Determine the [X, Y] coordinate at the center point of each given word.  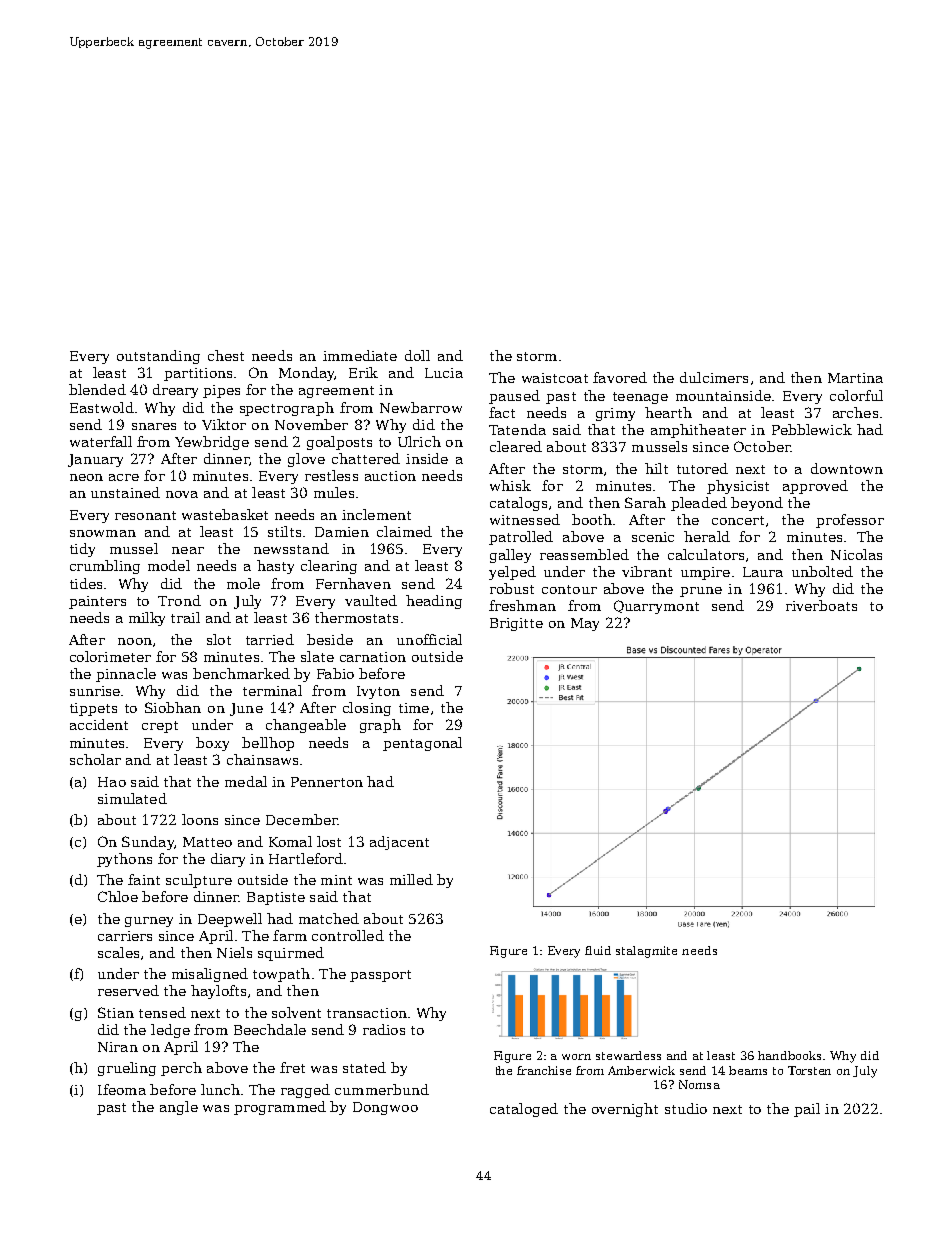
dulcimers [714, 377]
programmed [280, 1108]
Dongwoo [385, 1108]
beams [748, 1070]
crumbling [105, 567]
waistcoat [555, 378]
